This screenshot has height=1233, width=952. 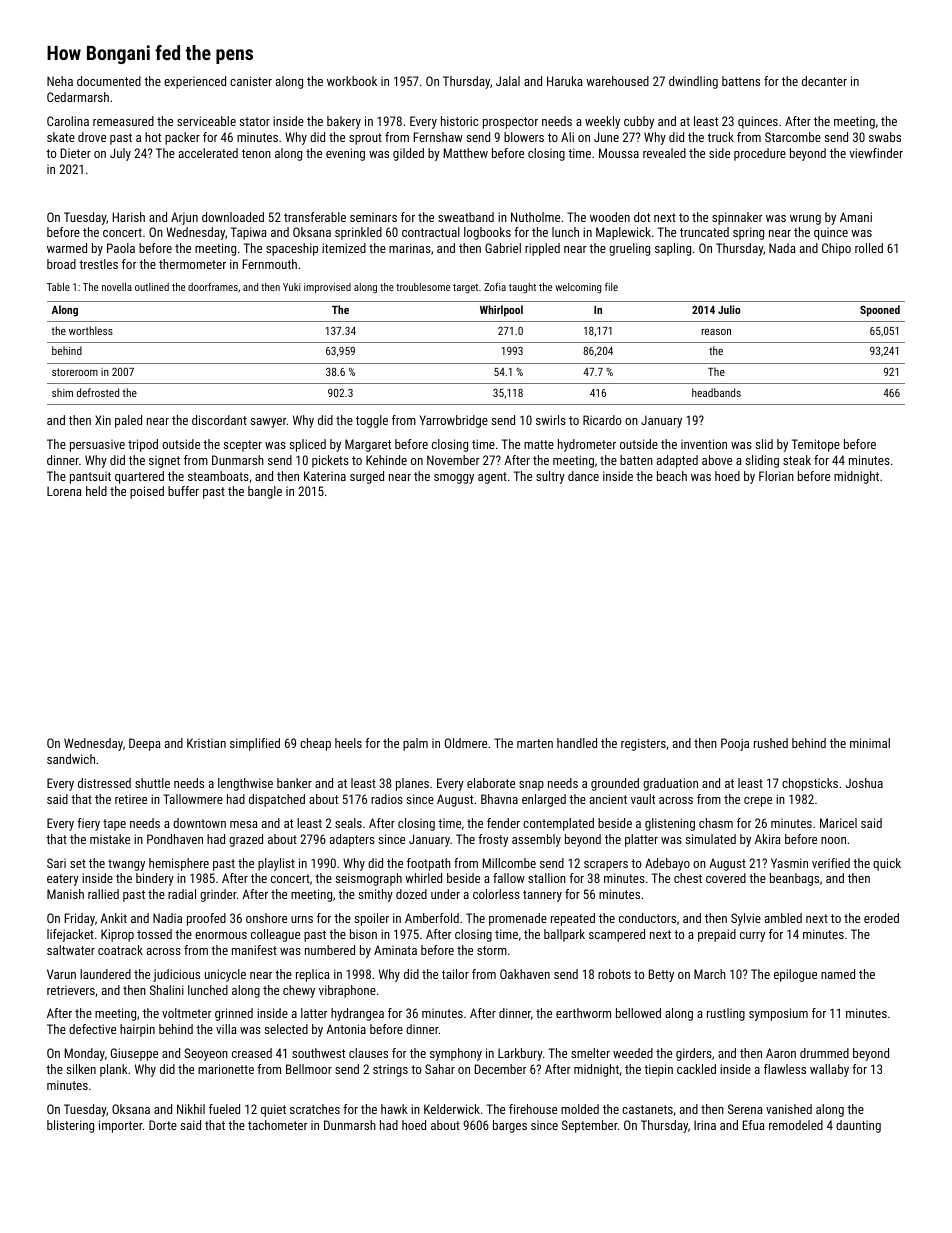 I want to click on barges, so click(x=510, y=1126).
